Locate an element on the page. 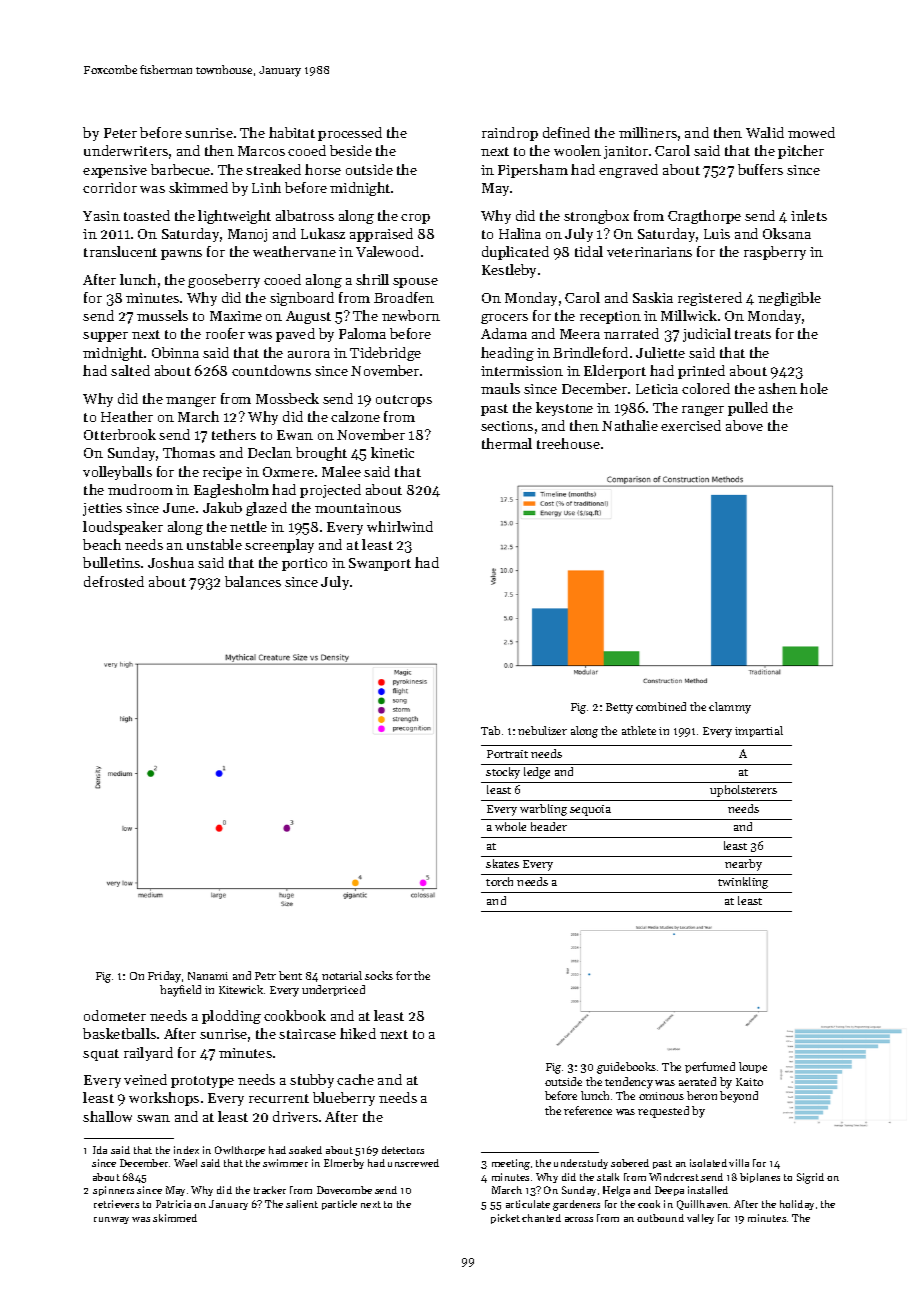  thermal is located at coordinates (507, 443).
